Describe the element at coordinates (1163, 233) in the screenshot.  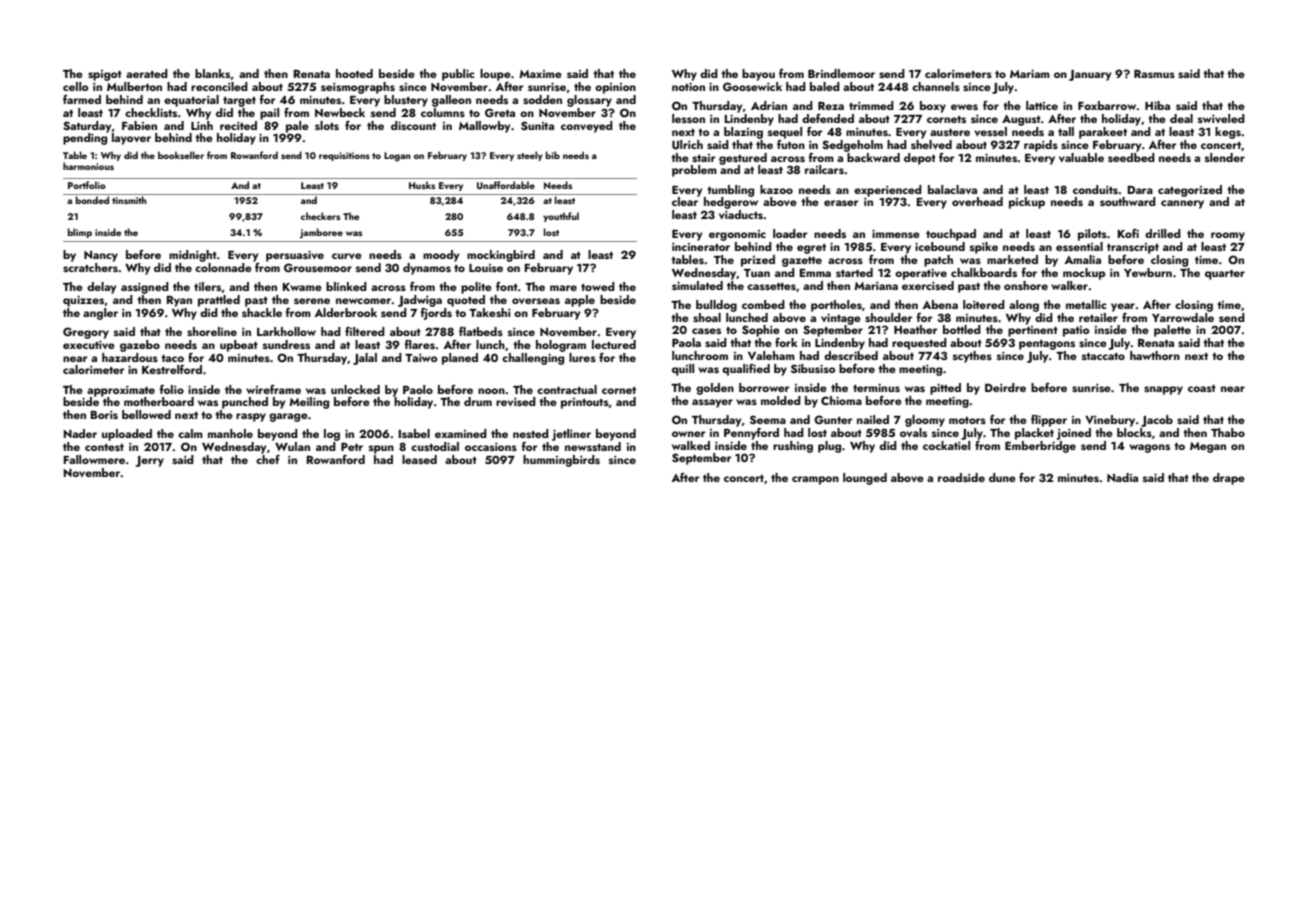
I see `drilled` at that location.
